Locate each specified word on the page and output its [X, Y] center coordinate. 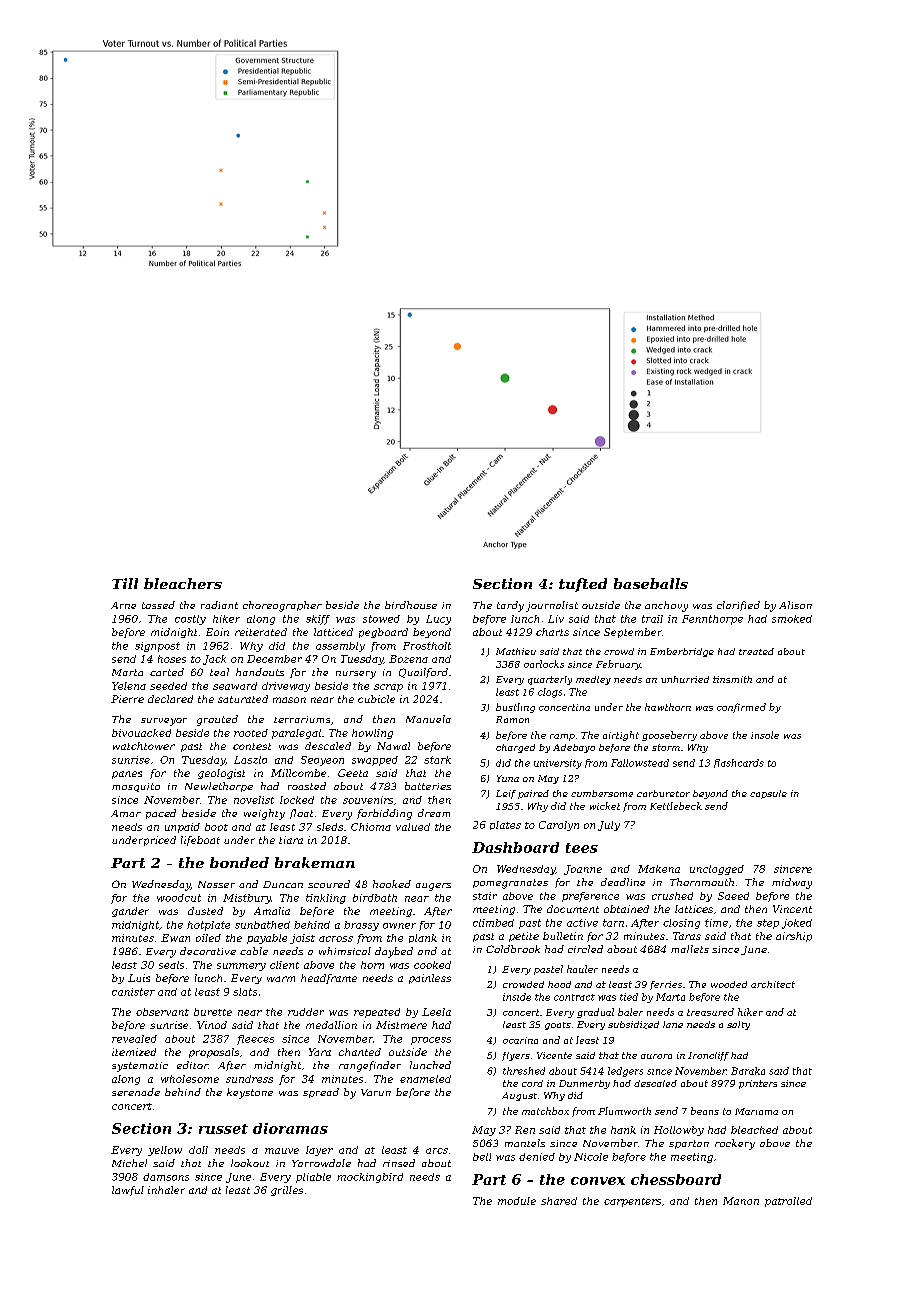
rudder [306, 1012]
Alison [795, 605]
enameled [425, 1079]
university [558, 764]
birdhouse [411, 605]
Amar [126, 813]
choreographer [282, 606]
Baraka [748, 1071]
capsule [768, 794]
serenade [136, 1092]
